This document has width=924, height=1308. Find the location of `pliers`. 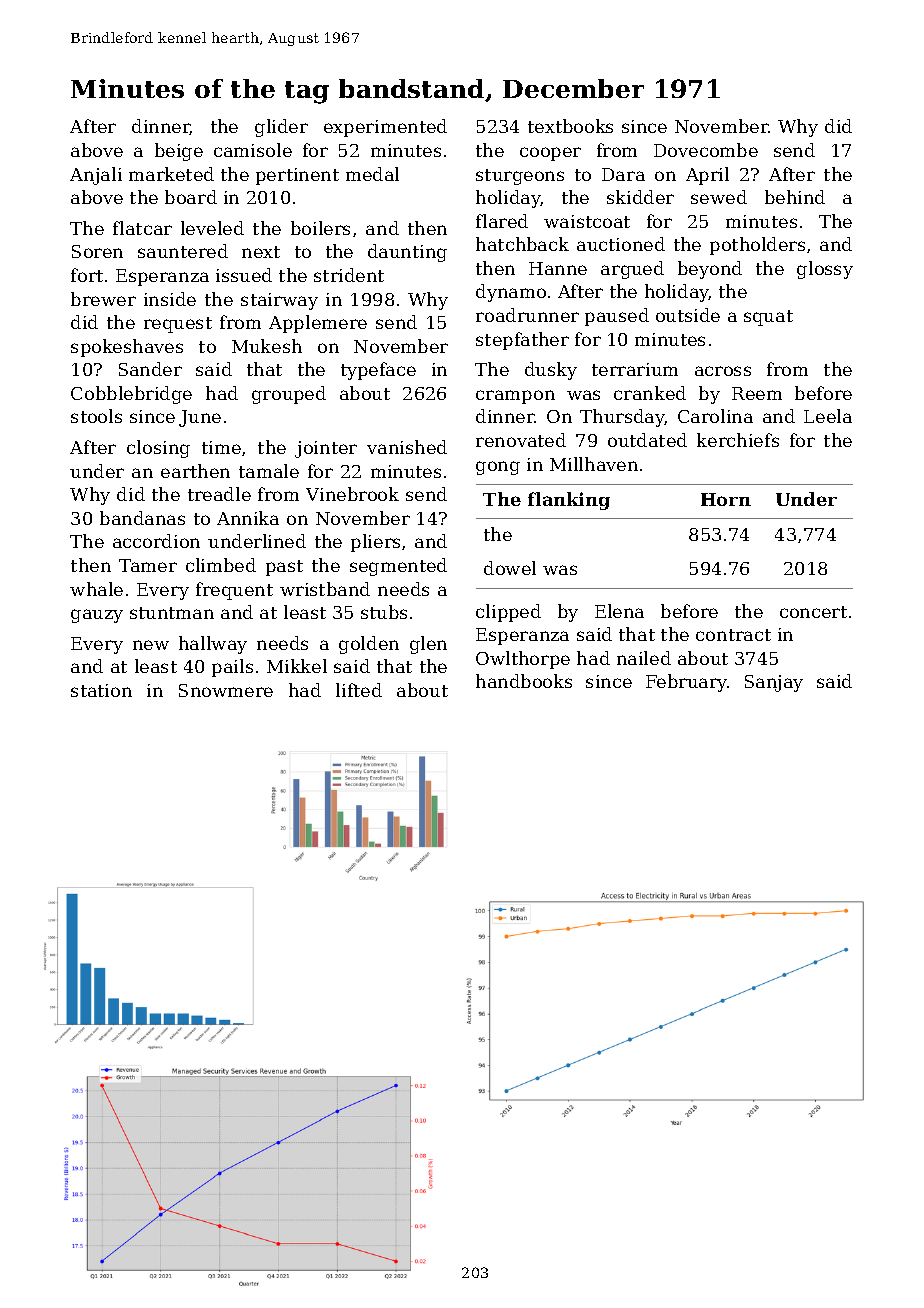

pliers is located at coordinates (375, 543).
